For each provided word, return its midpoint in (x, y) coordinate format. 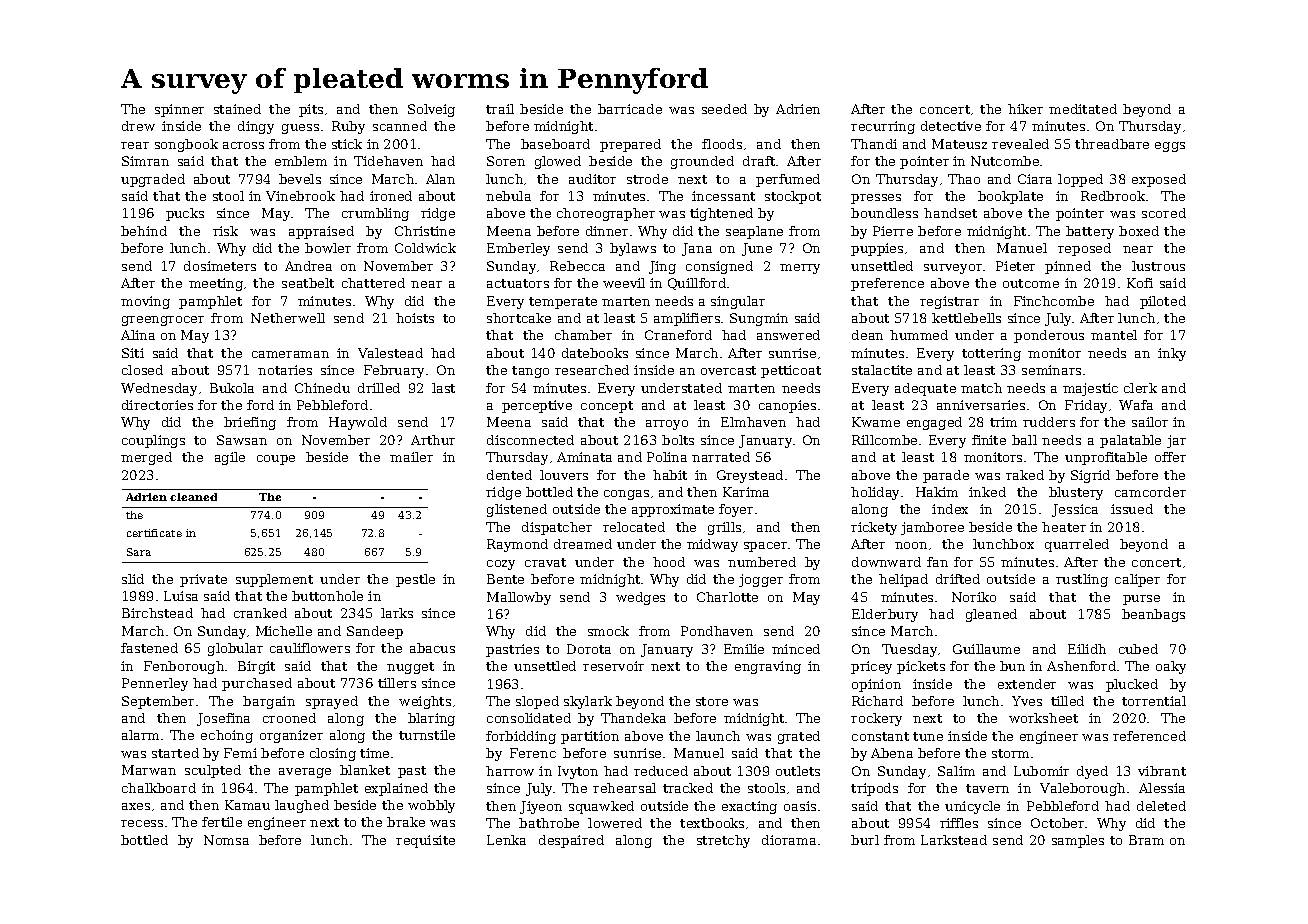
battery (1090, 232)
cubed (1138, 649)
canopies (787, 406)
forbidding (521, 737)
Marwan (149, 770)
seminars (1051, 370)
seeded (724, 109)
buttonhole (327, 596)
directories (157, 405)
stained (237, 109)
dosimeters (220, 266)
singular (738, 302)
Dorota (589, 649)
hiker (1025, 109)
